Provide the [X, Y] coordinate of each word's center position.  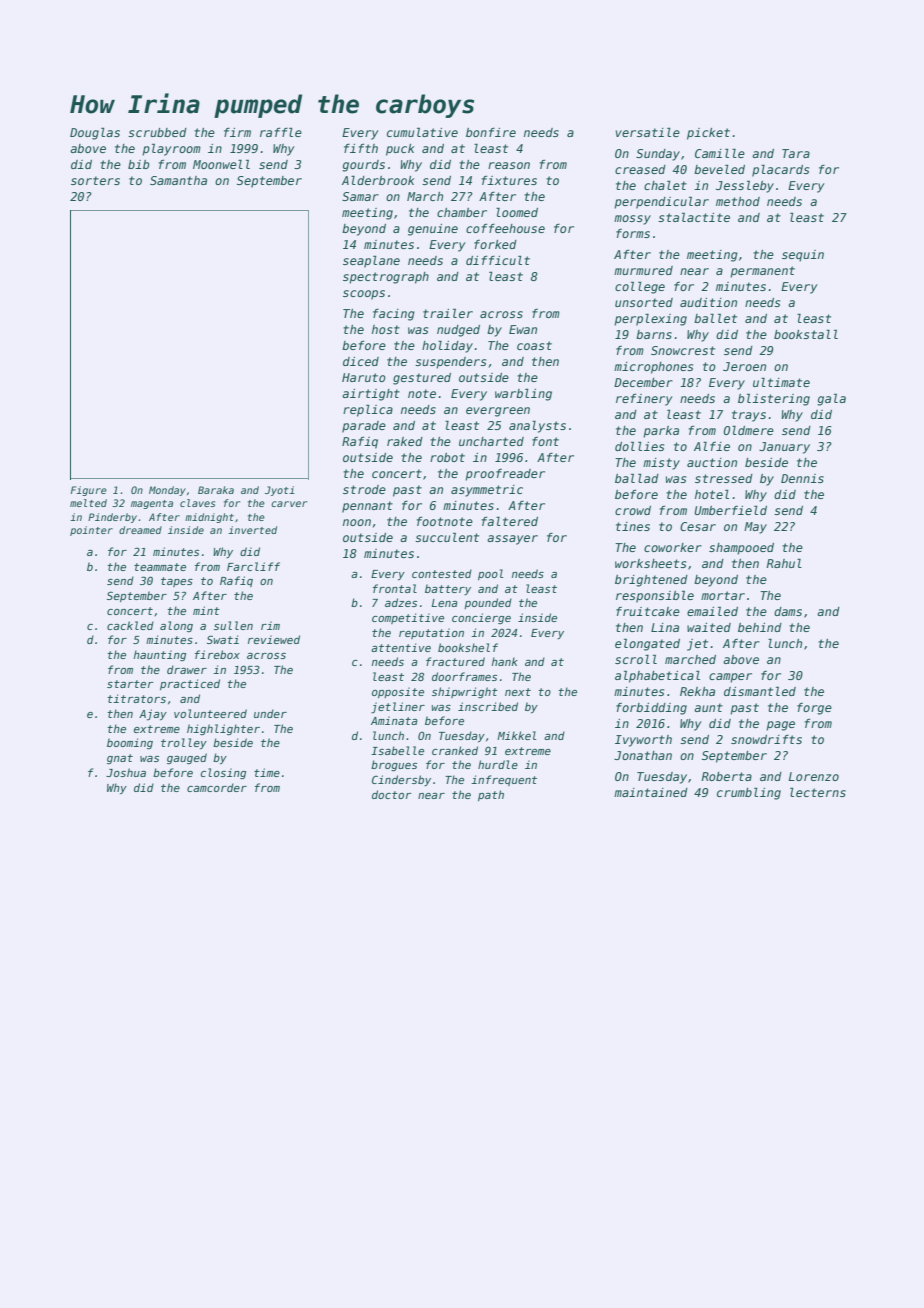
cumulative [422, 132]
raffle [281, 132]
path [491, 795]
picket [708, 134]
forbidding [651, 709]
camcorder [217, 787]
